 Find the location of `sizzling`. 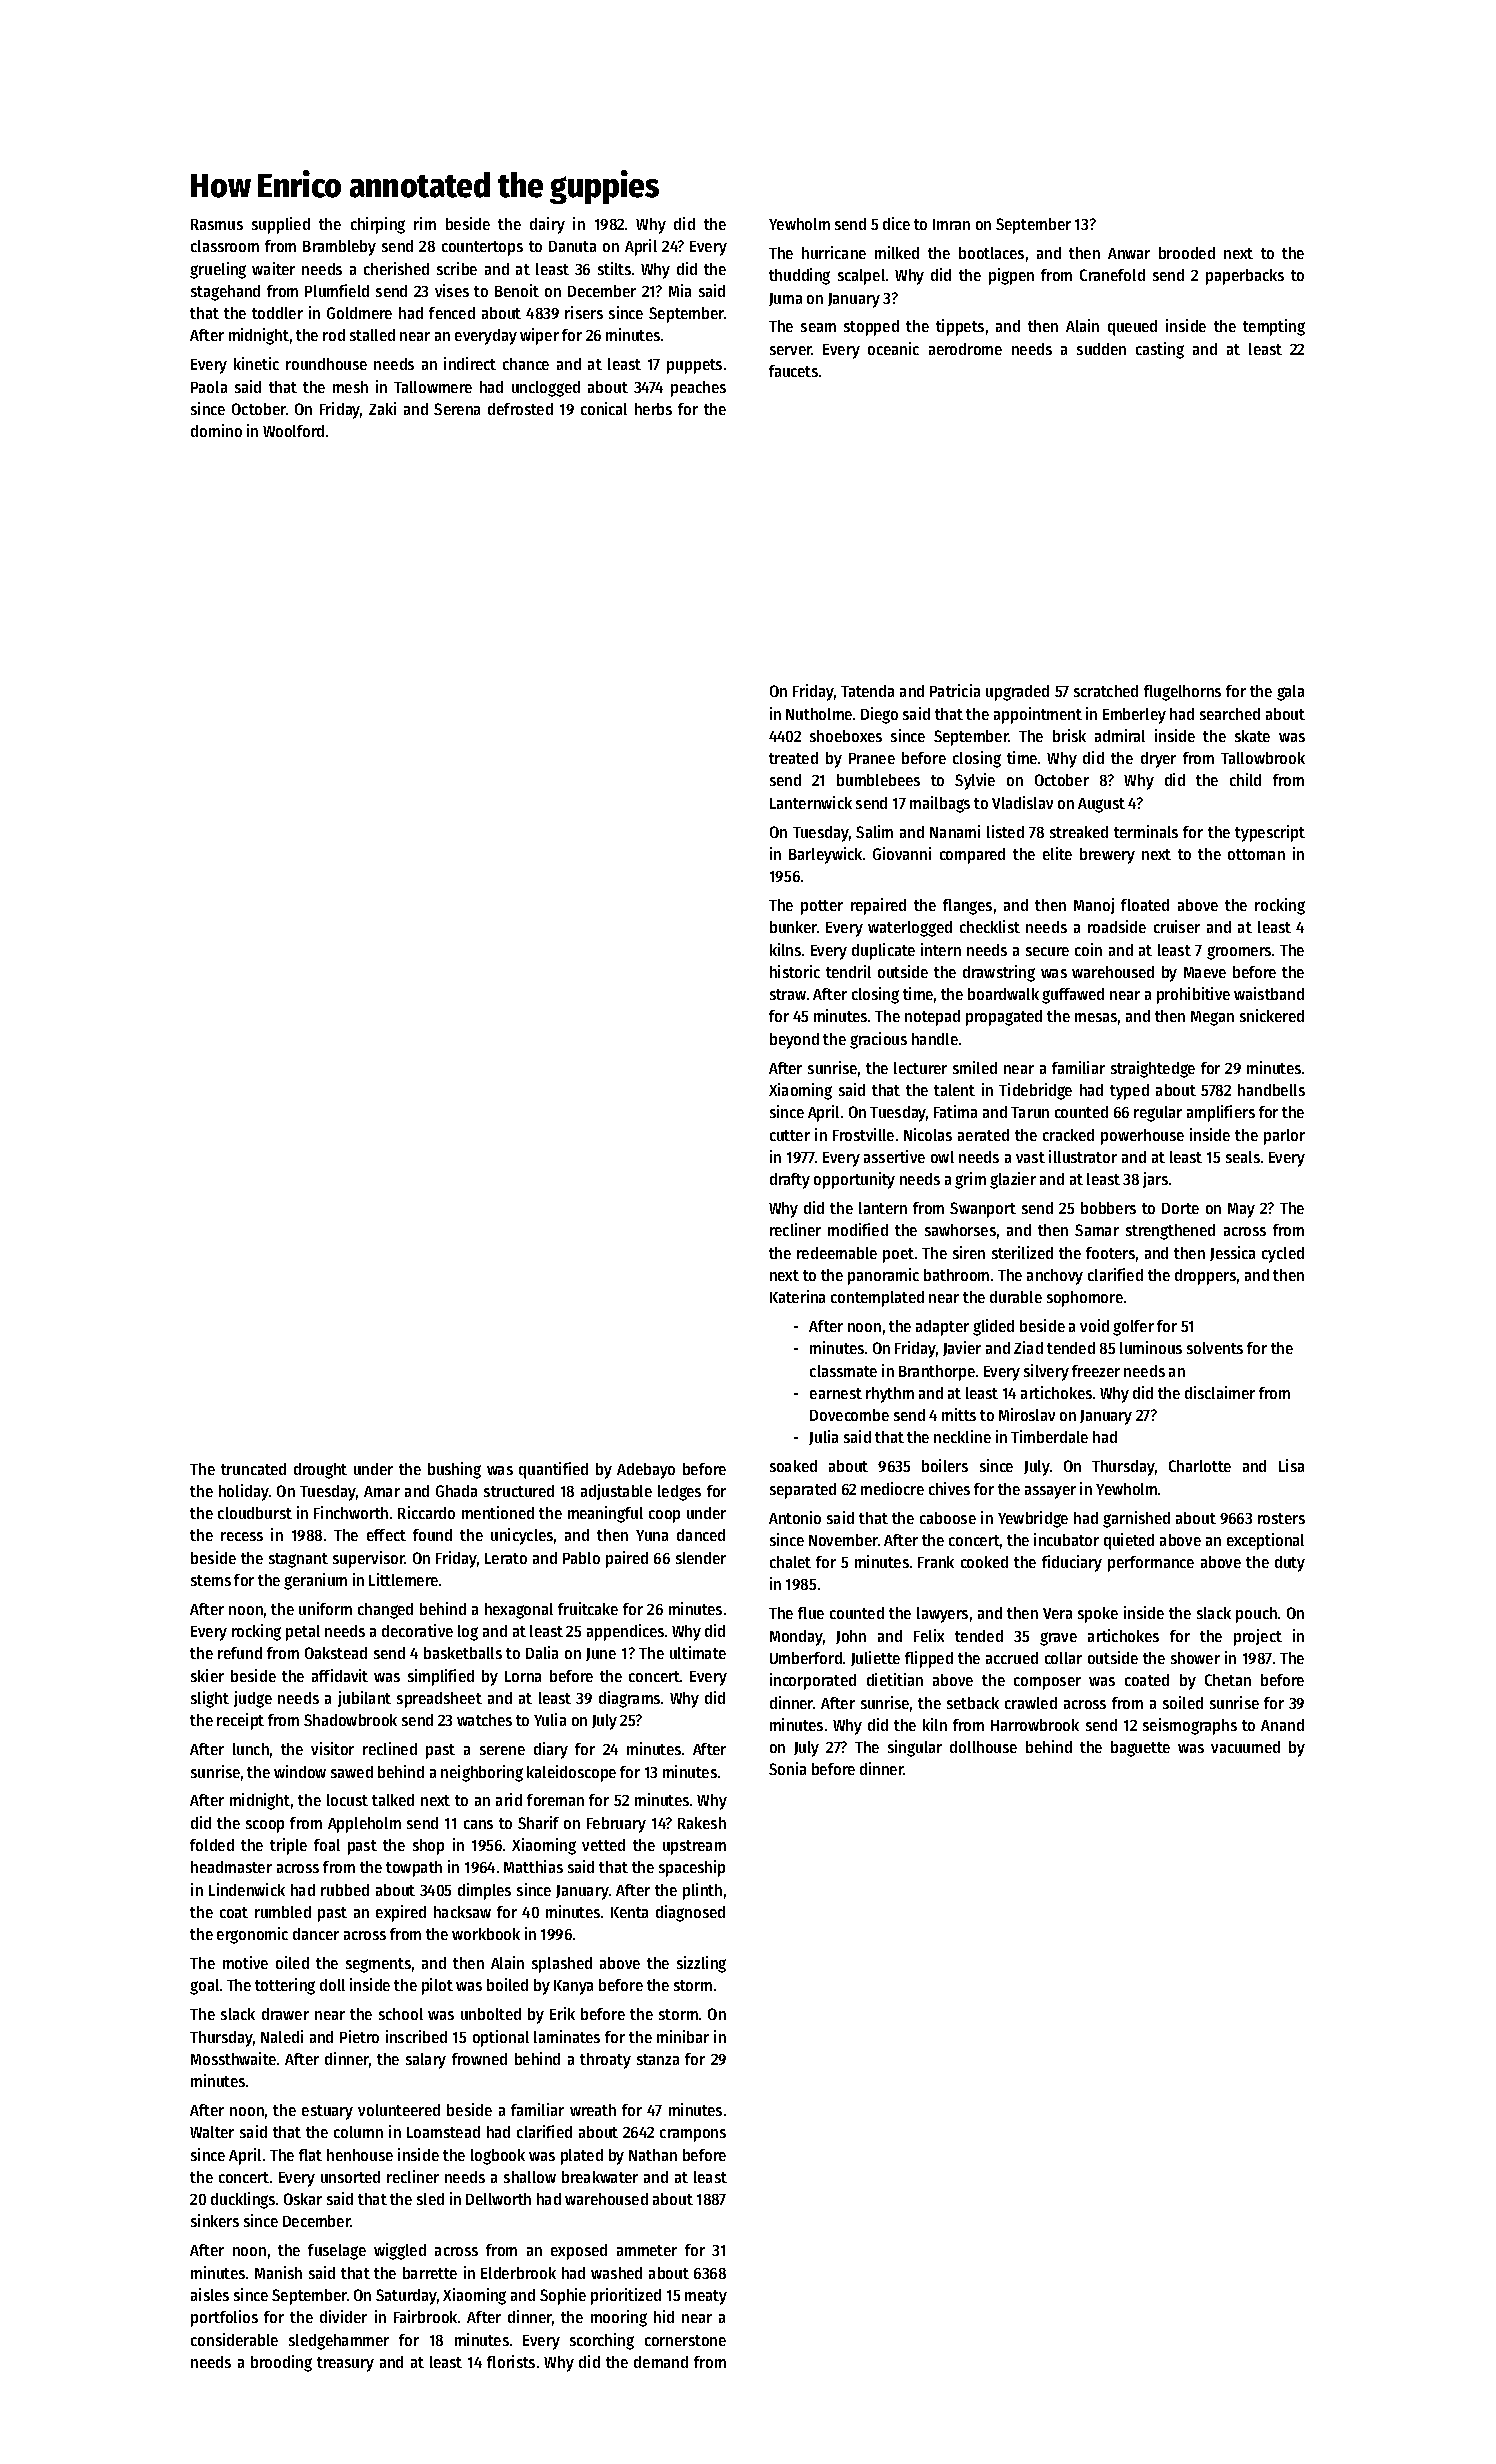

sizzling is located at coordinates (701, 1964).
